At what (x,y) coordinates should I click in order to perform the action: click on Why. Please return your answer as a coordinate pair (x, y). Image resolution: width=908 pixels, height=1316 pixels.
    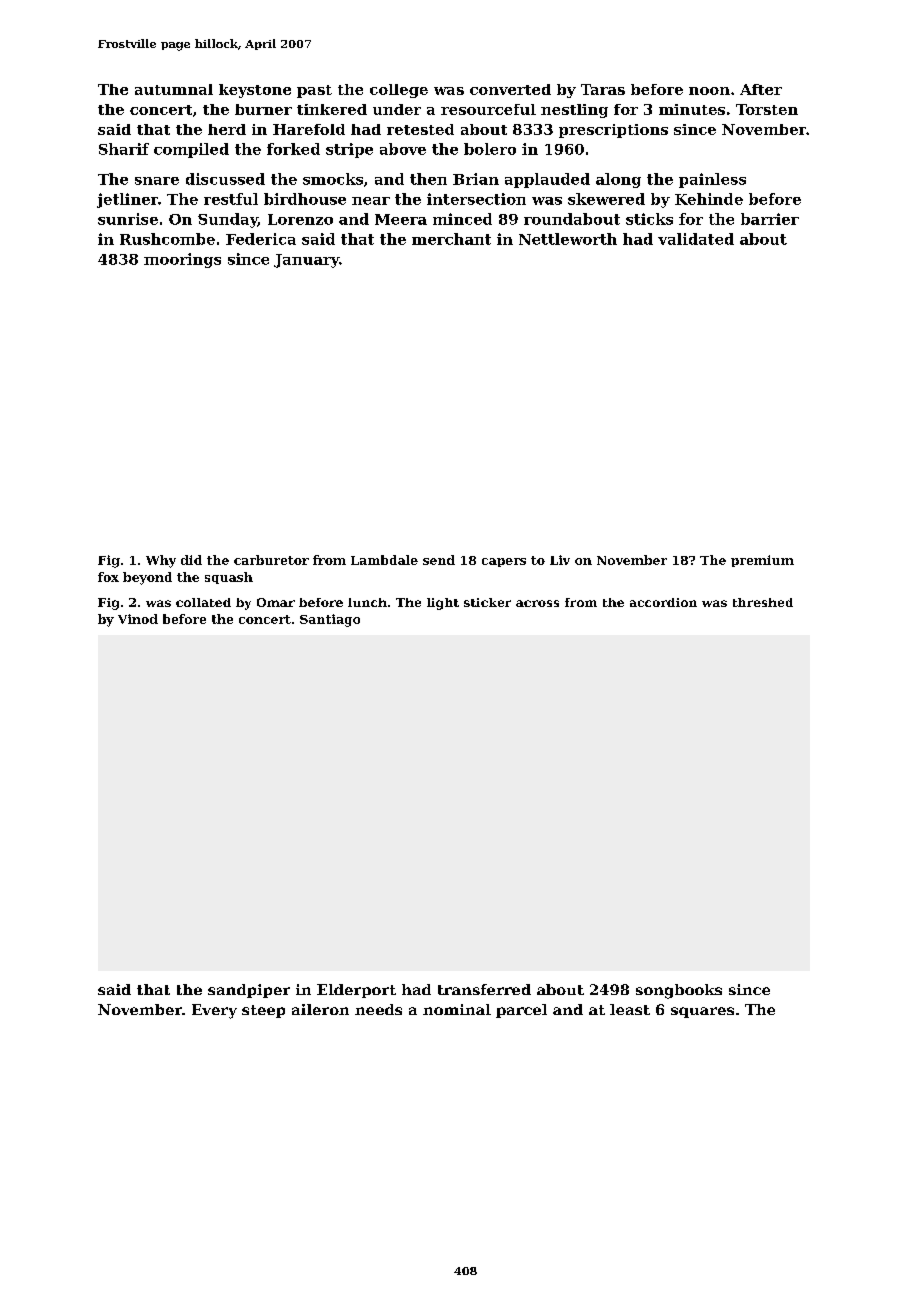
    Looking at the image, I should click on (161, 561).
